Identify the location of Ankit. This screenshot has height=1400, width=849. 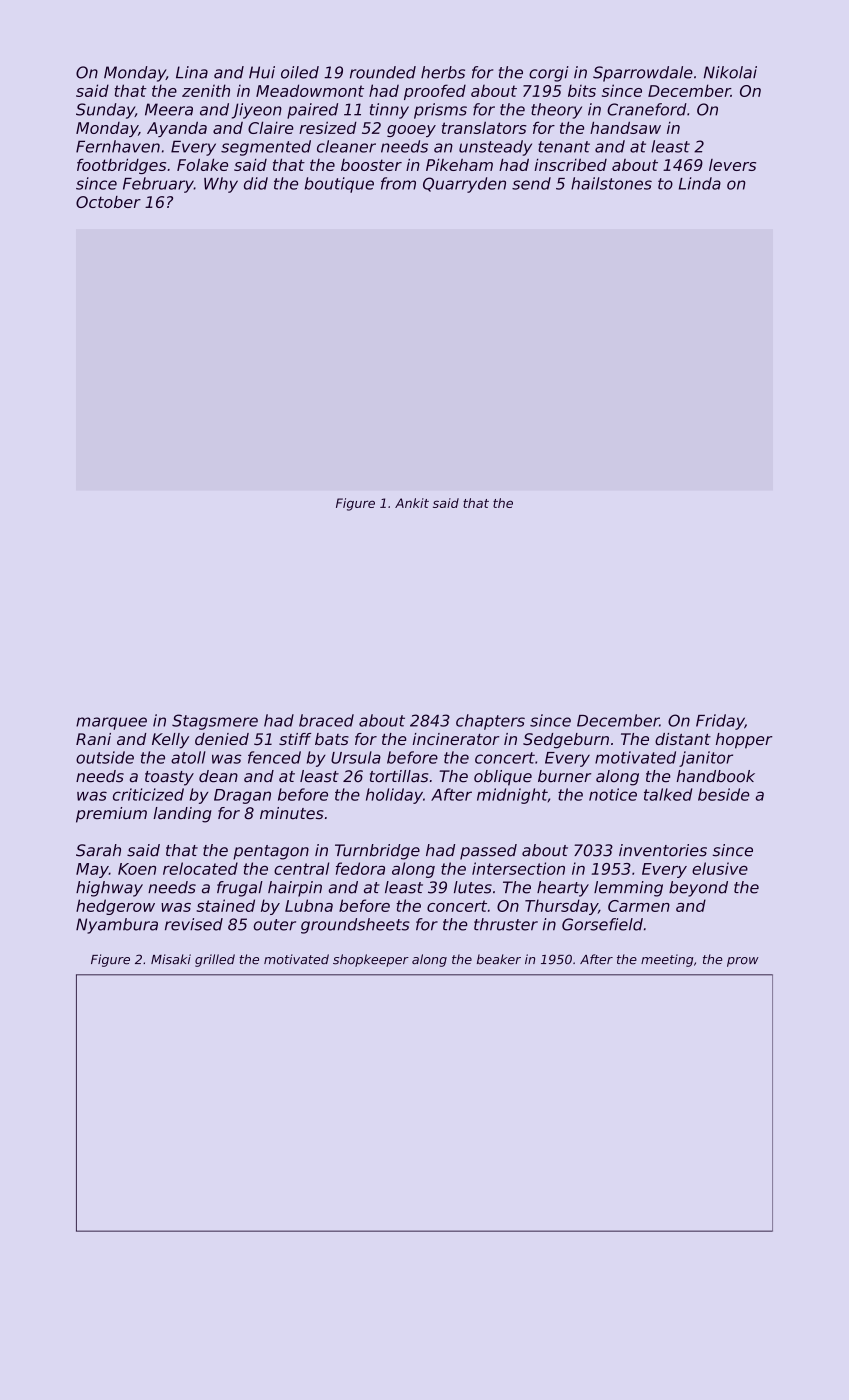
(412, 503).
